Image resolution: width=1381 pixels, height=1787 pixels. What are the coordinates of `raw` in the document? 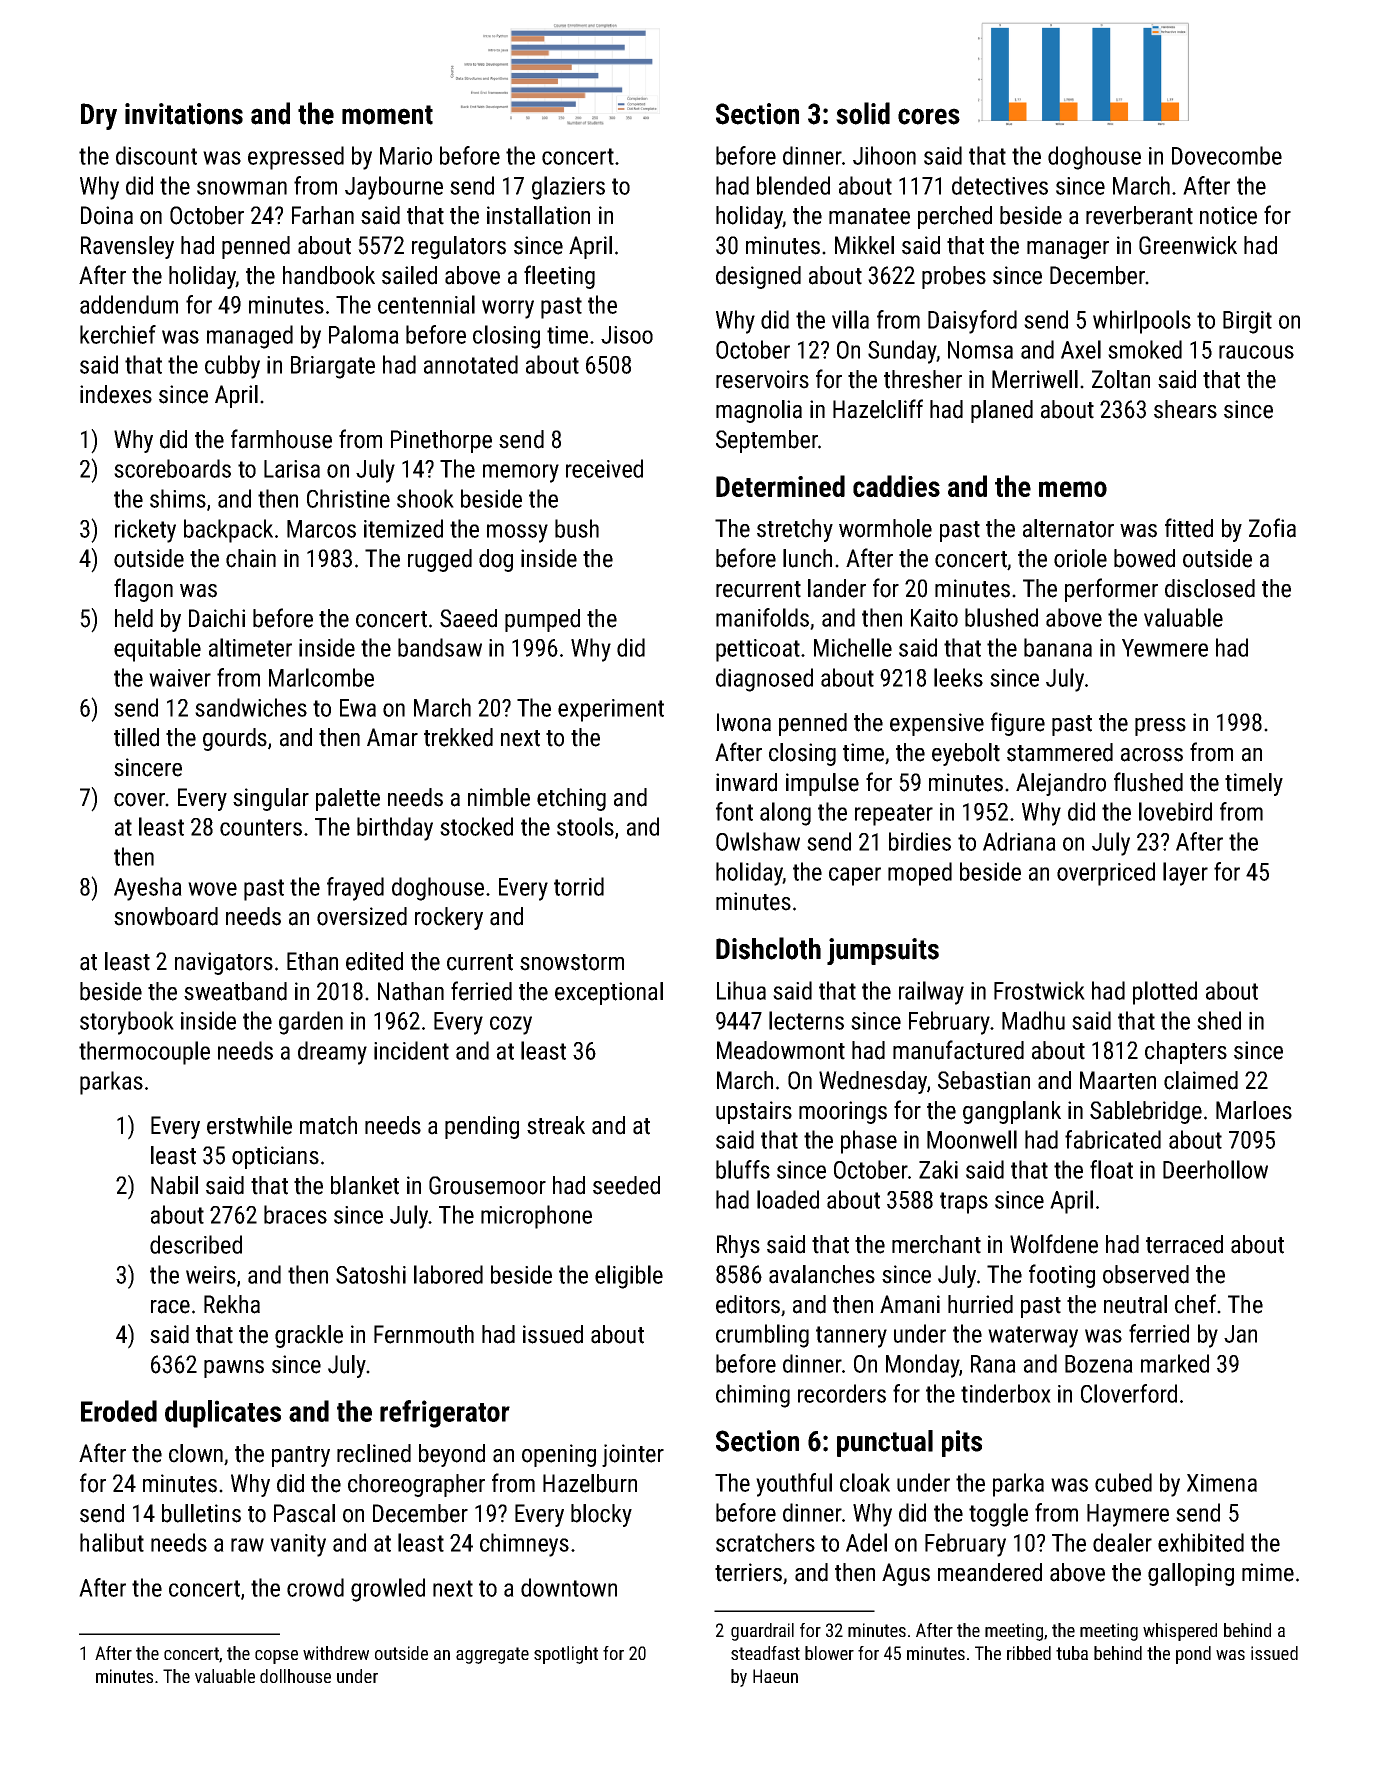 It's located at (247, 1545).
